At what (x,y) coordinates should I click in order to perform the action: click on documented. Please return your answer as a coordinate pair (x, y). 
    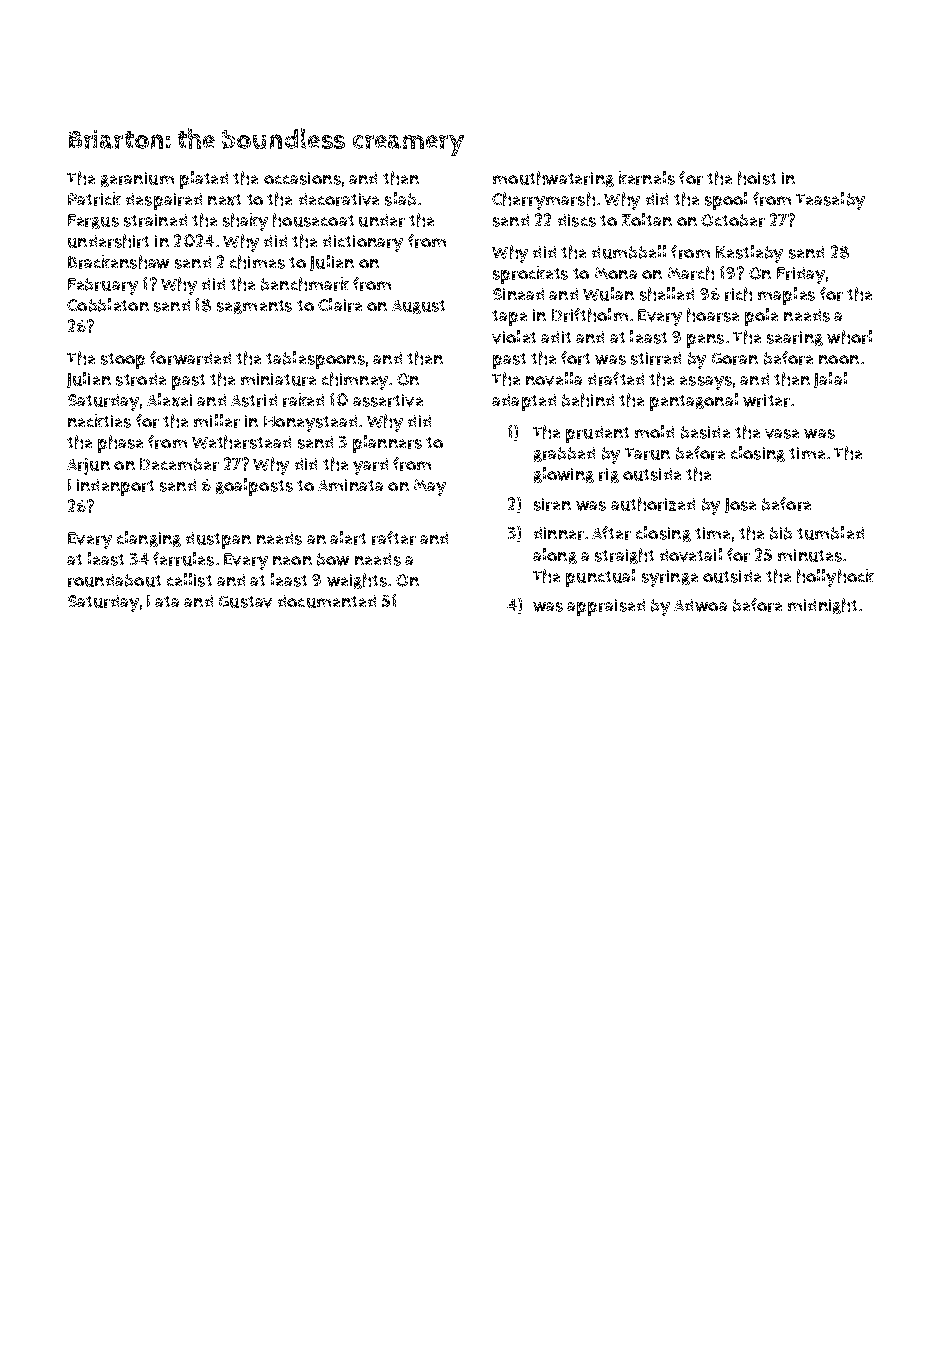
    Looking at the image, I should click on (327, 601).
